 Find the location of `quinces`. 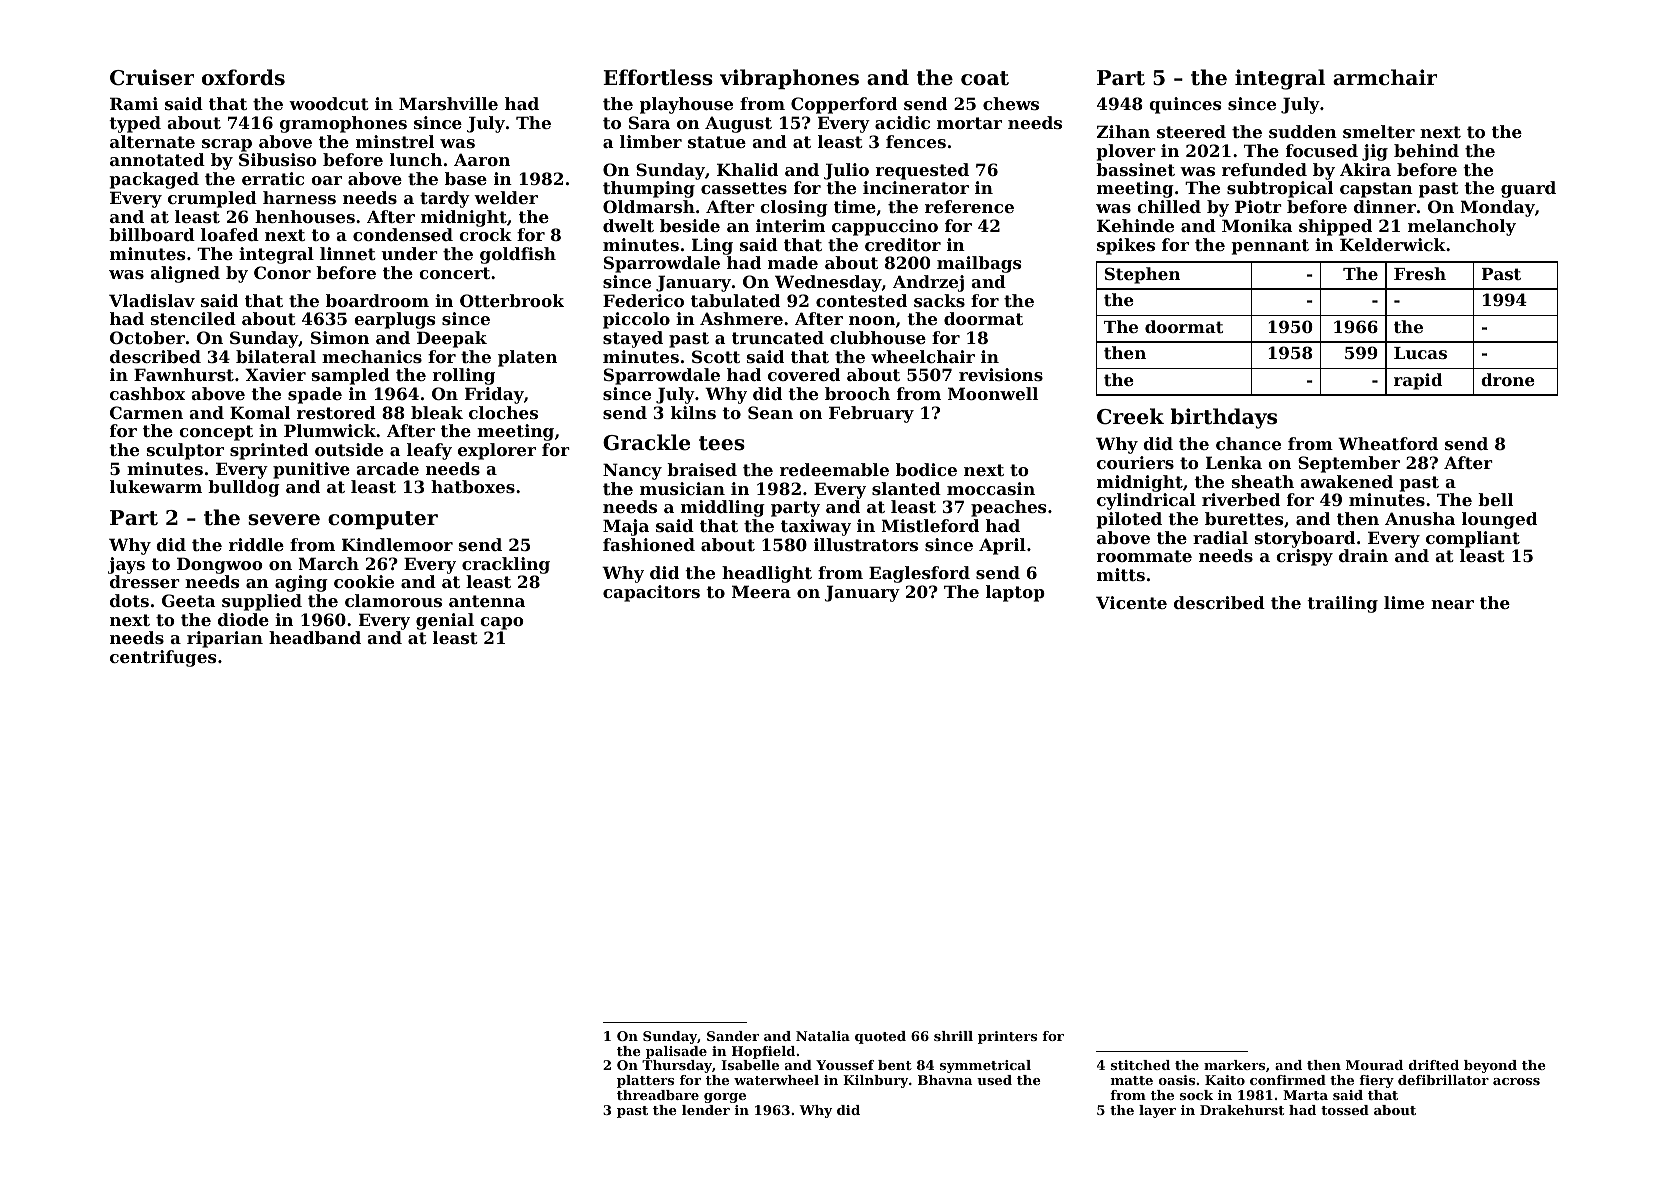

quinces is located at coordinates (1185, 105).
